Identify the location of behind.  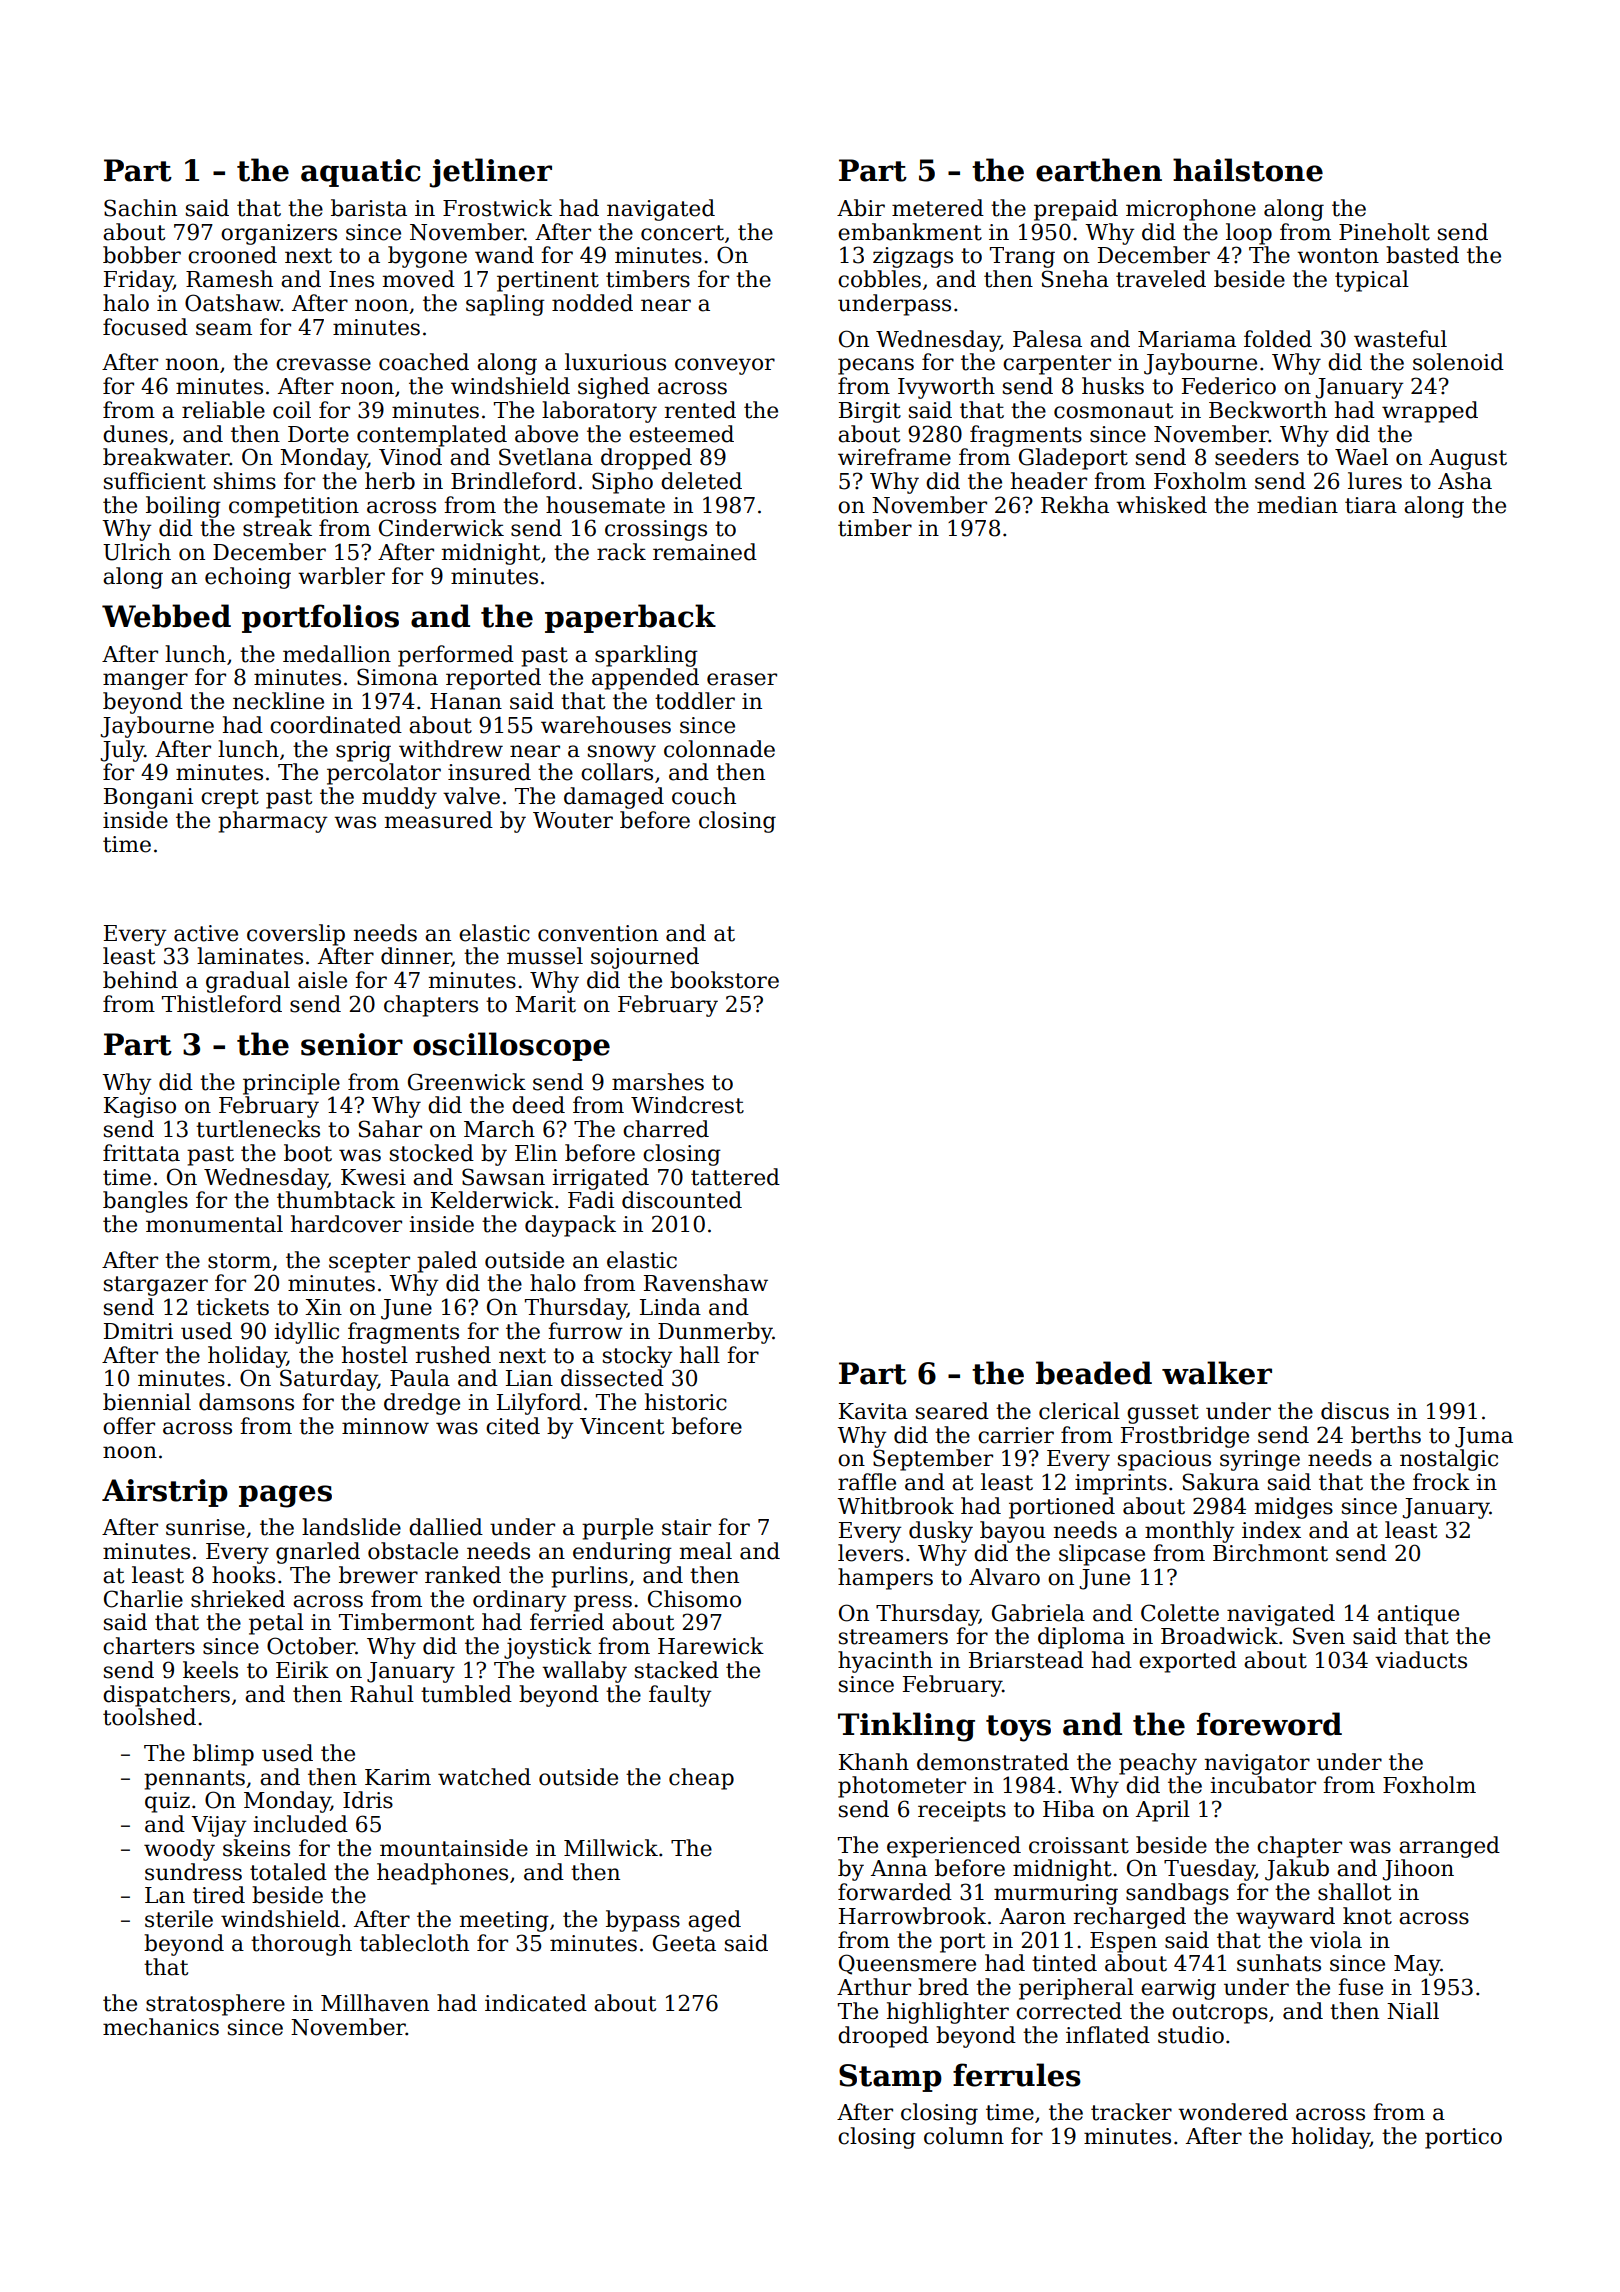
(140, 980).
